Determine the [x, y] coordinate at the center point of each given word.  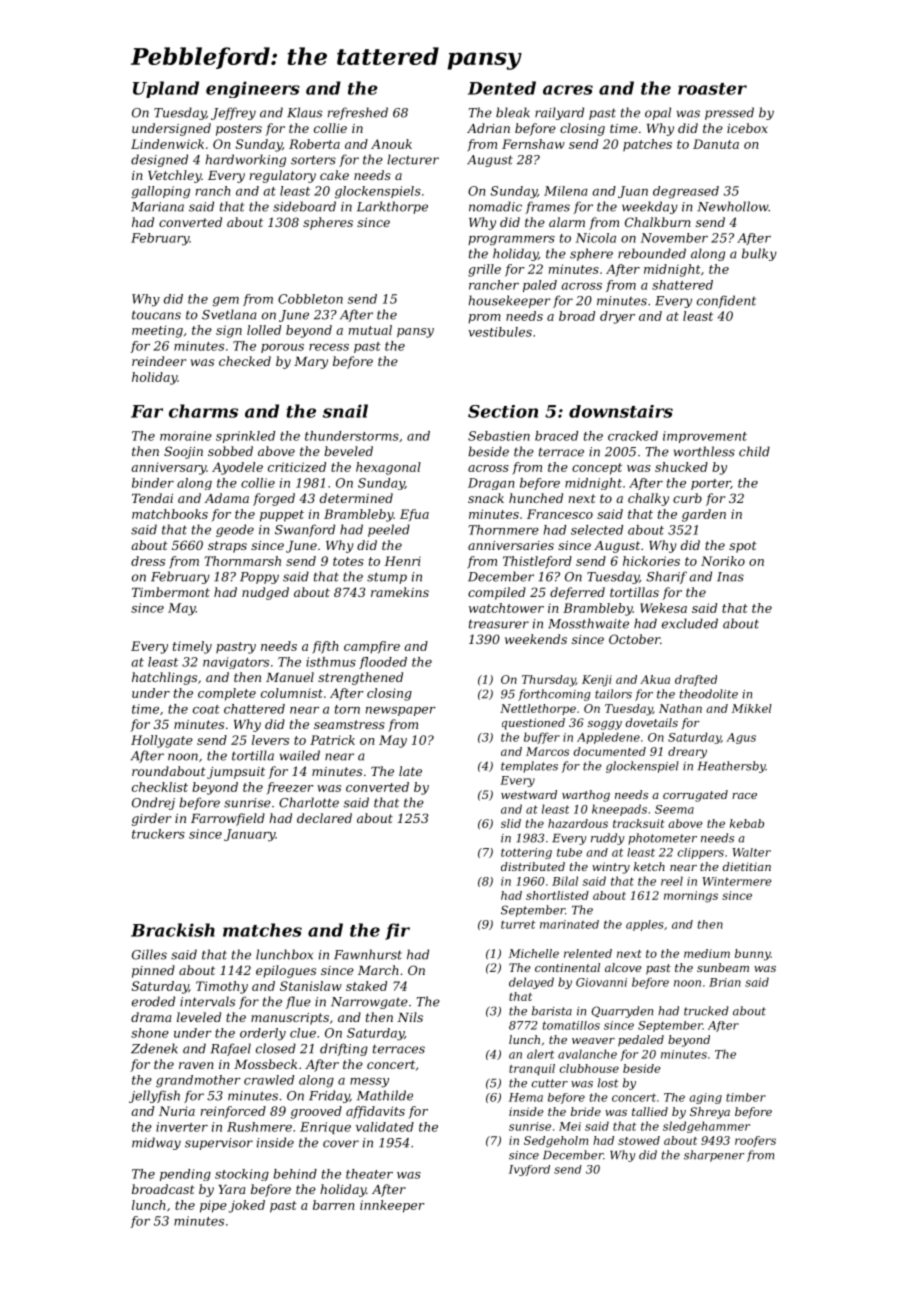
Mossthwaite [588, 623]
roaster [712, 89]
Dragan [491, 484]
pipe [213, 1206]
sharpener [714, 1156]
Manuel [290, 677]
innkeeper [392, 1206]
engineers [253, 89]
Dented [502, 88]
